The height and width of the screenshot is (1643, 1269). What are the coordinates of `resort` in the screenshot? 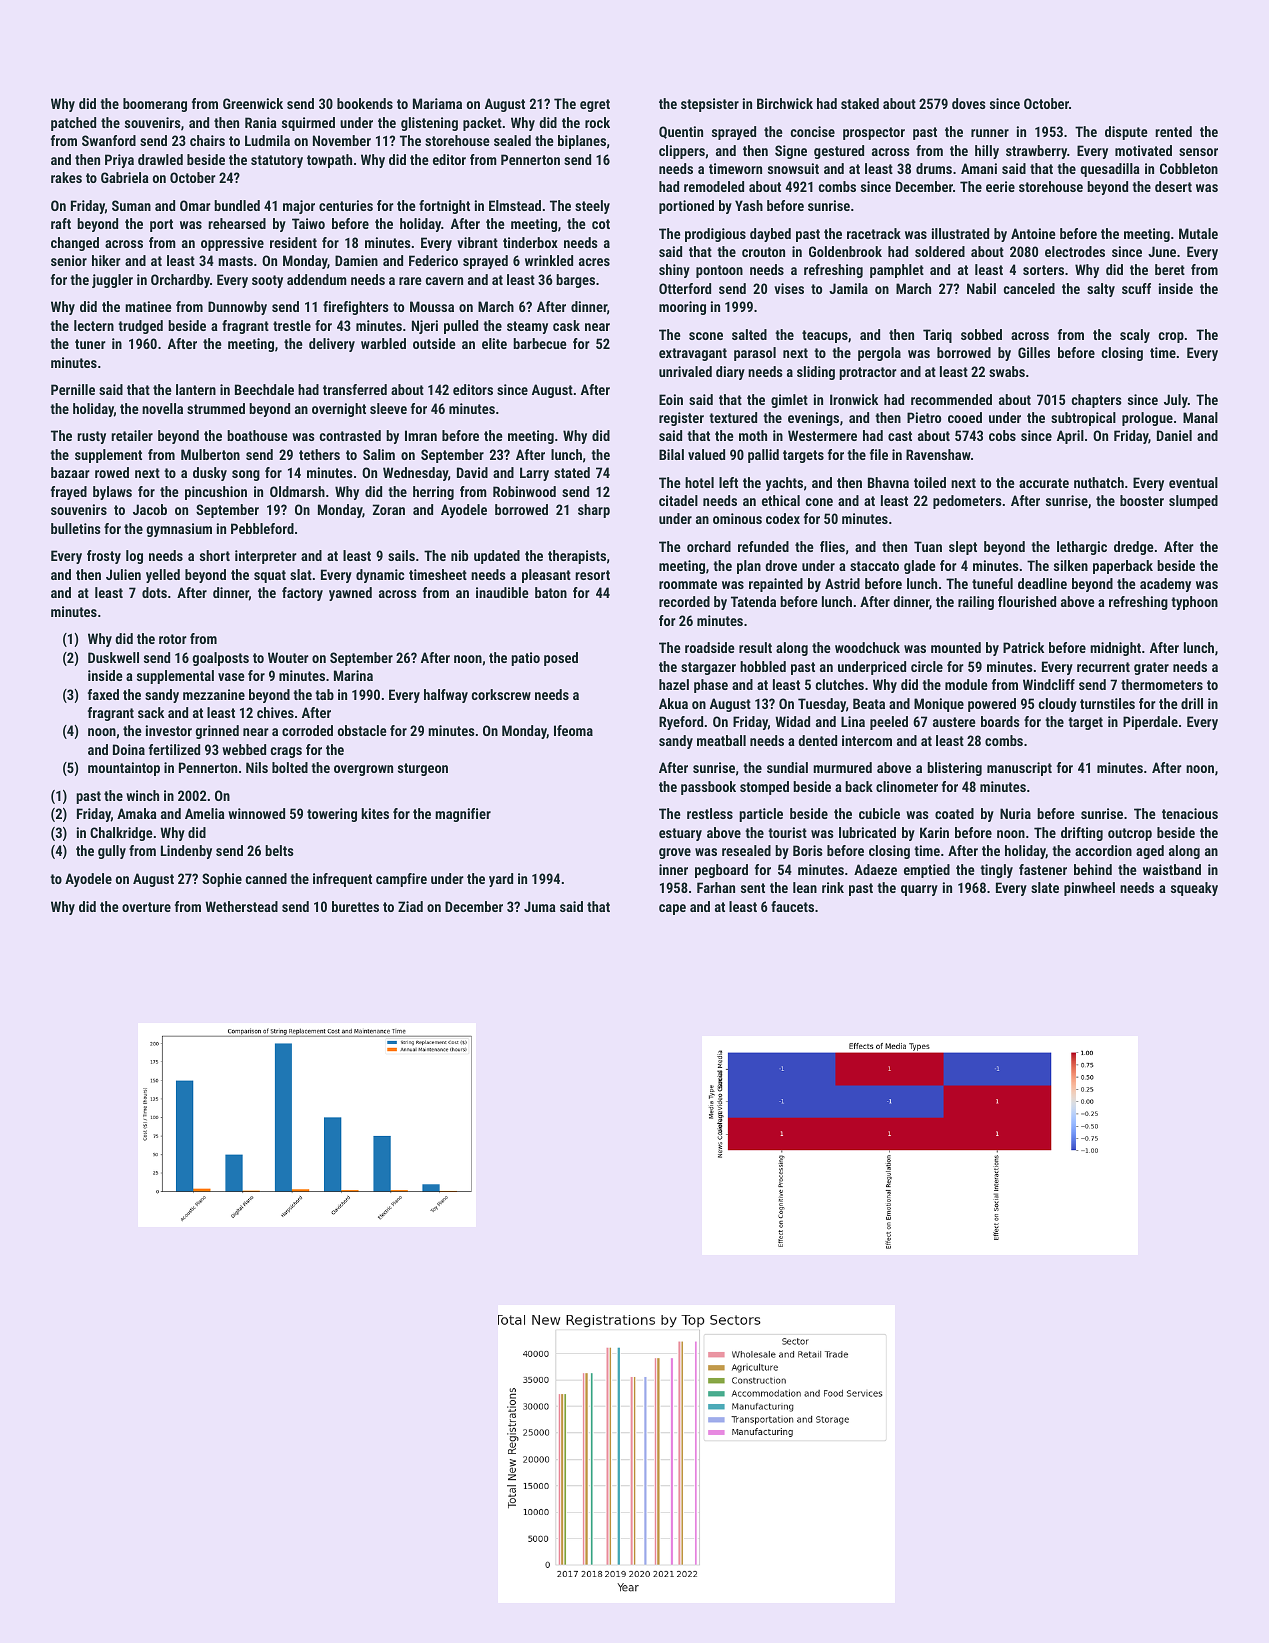 It's located at (592, 575).
